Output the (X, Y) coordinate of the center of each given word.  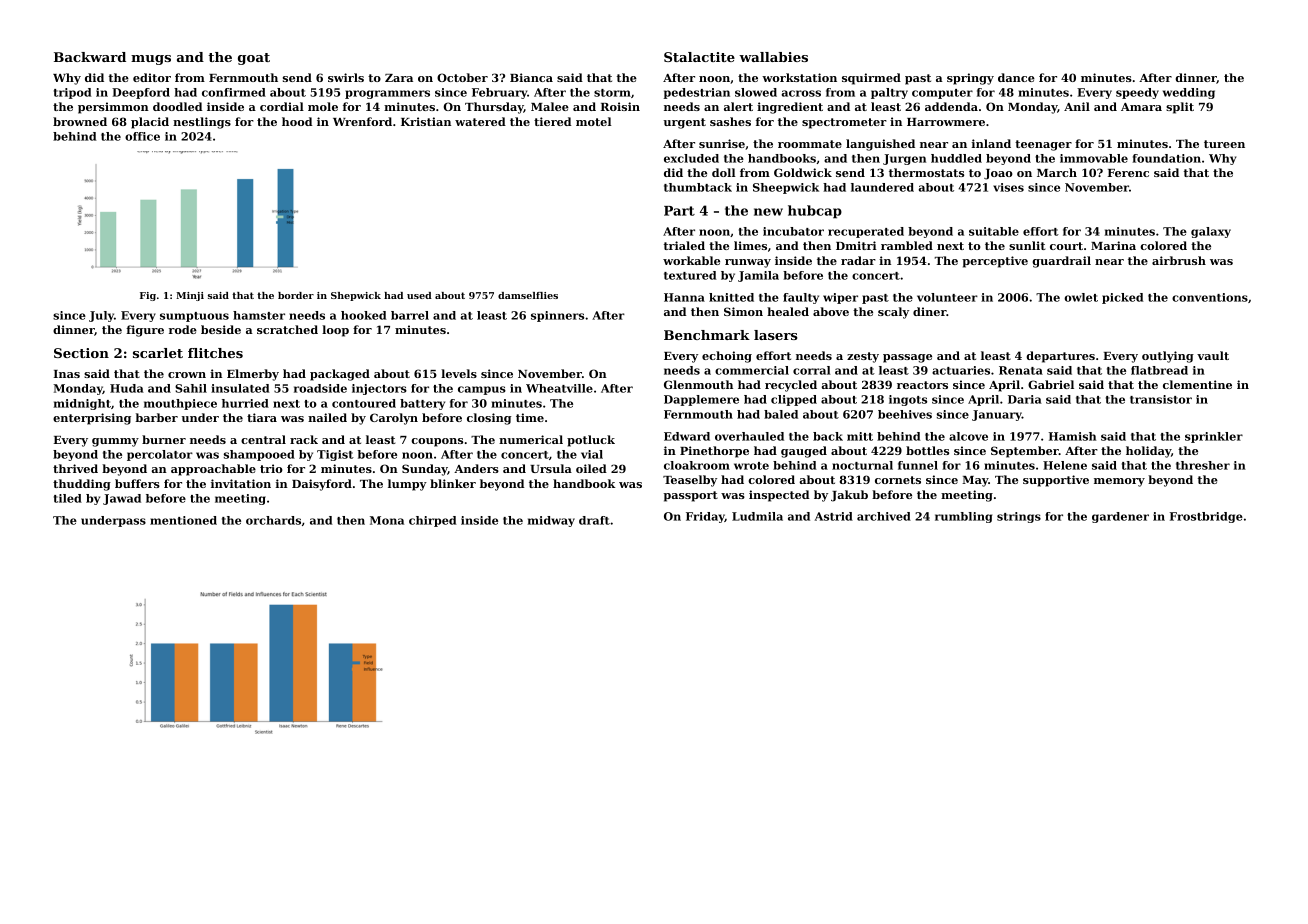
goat (254, 59)
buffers (137, 483)
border (296, 295)
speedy (1137, 93)
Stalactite (699, 57)
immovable (1094, 158)
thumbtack (698, 187)
